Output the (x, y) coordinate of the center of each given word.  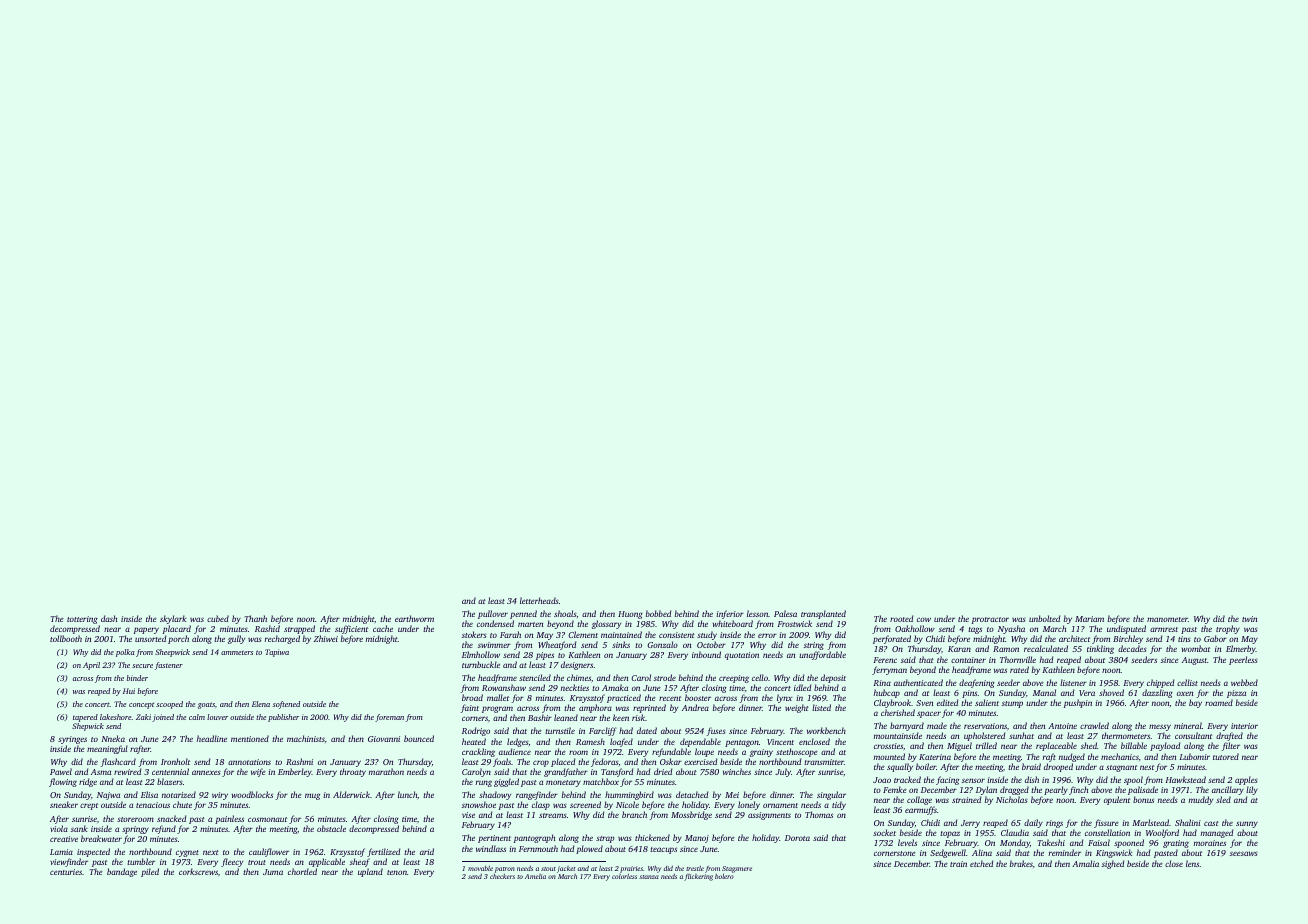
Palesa (785, 613)
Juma (273, 872)
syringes (72, 740)
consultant (1193, 735)
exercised (700, 761)
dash (109, 618)
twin (1249, 619)
